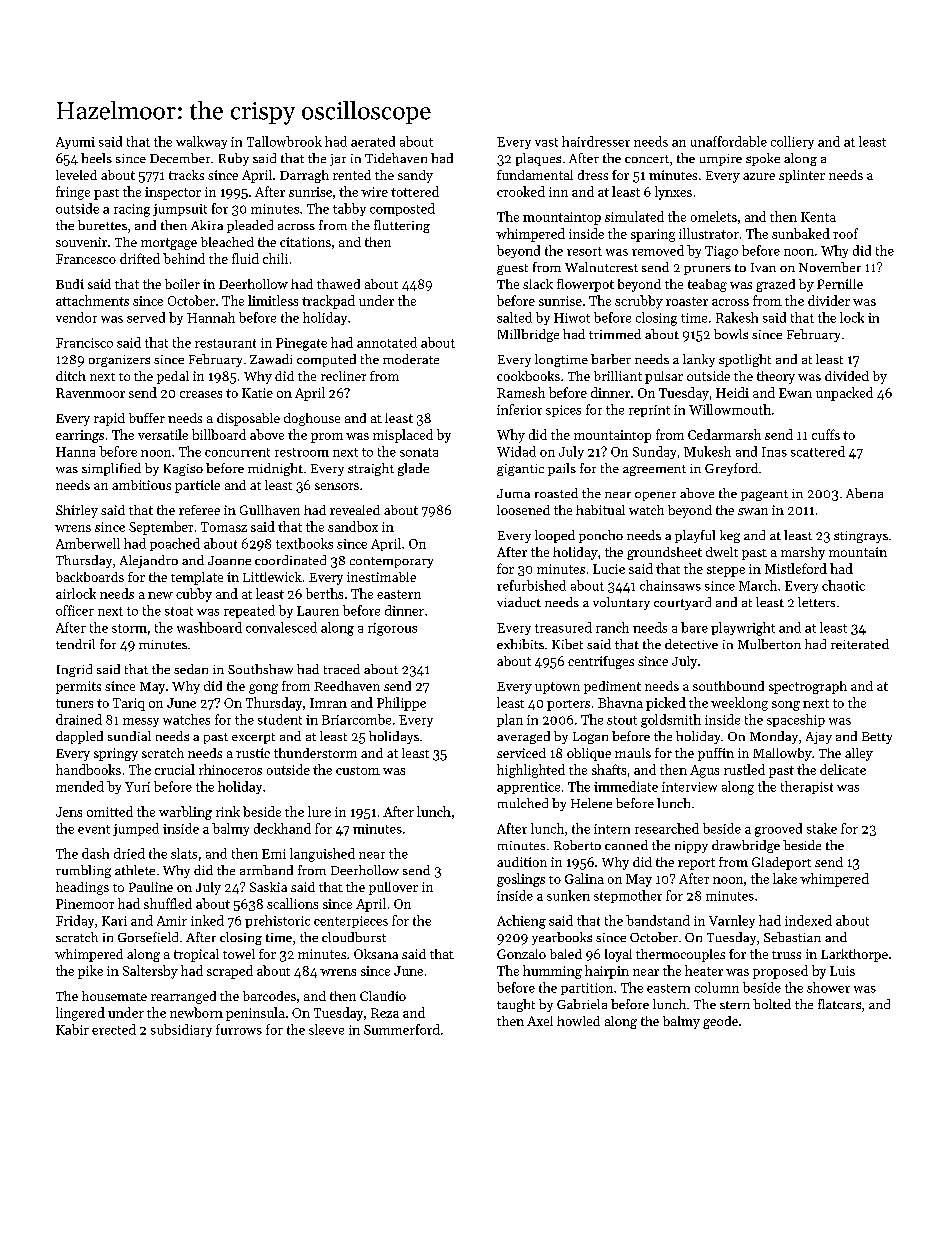  I want to click on goldsmith, so click(671, 721).
